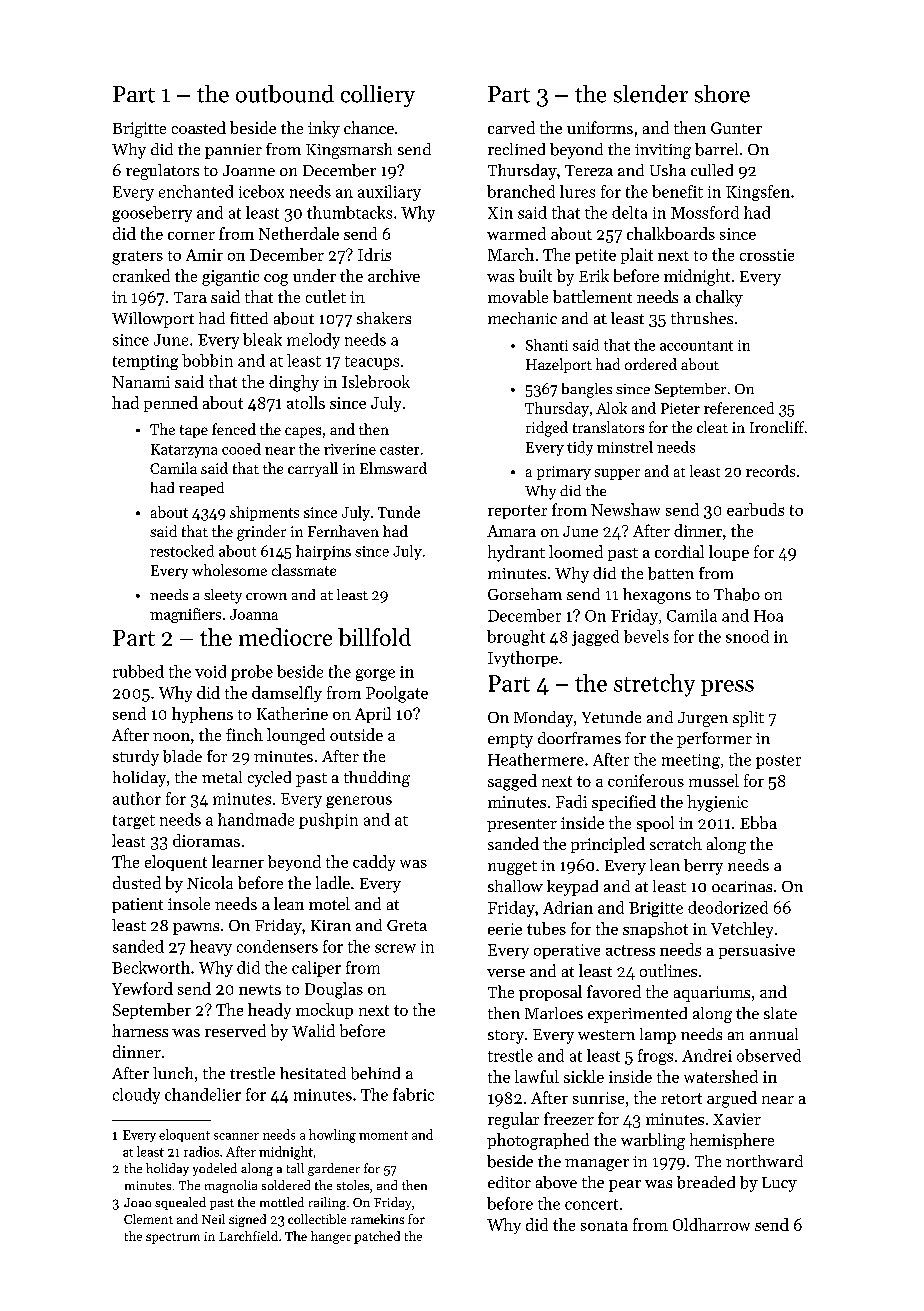 This page has height=1311, width=924. Describe the element at coordinates (229, 570) in the page. I see `wholesome` at that location.
